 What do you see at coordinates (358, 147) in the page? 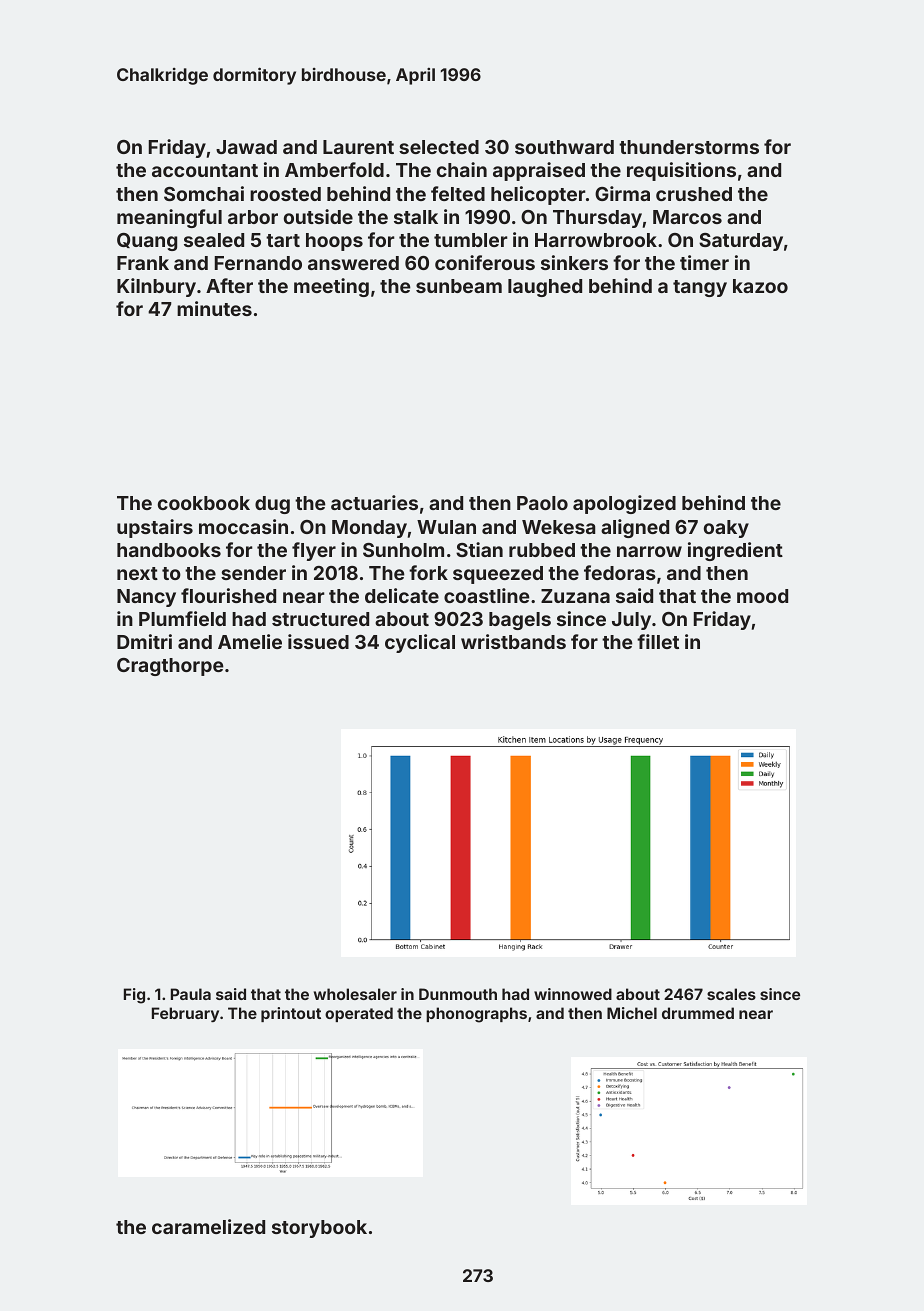
I see `Laurent` at bounding box center [358, 147].
